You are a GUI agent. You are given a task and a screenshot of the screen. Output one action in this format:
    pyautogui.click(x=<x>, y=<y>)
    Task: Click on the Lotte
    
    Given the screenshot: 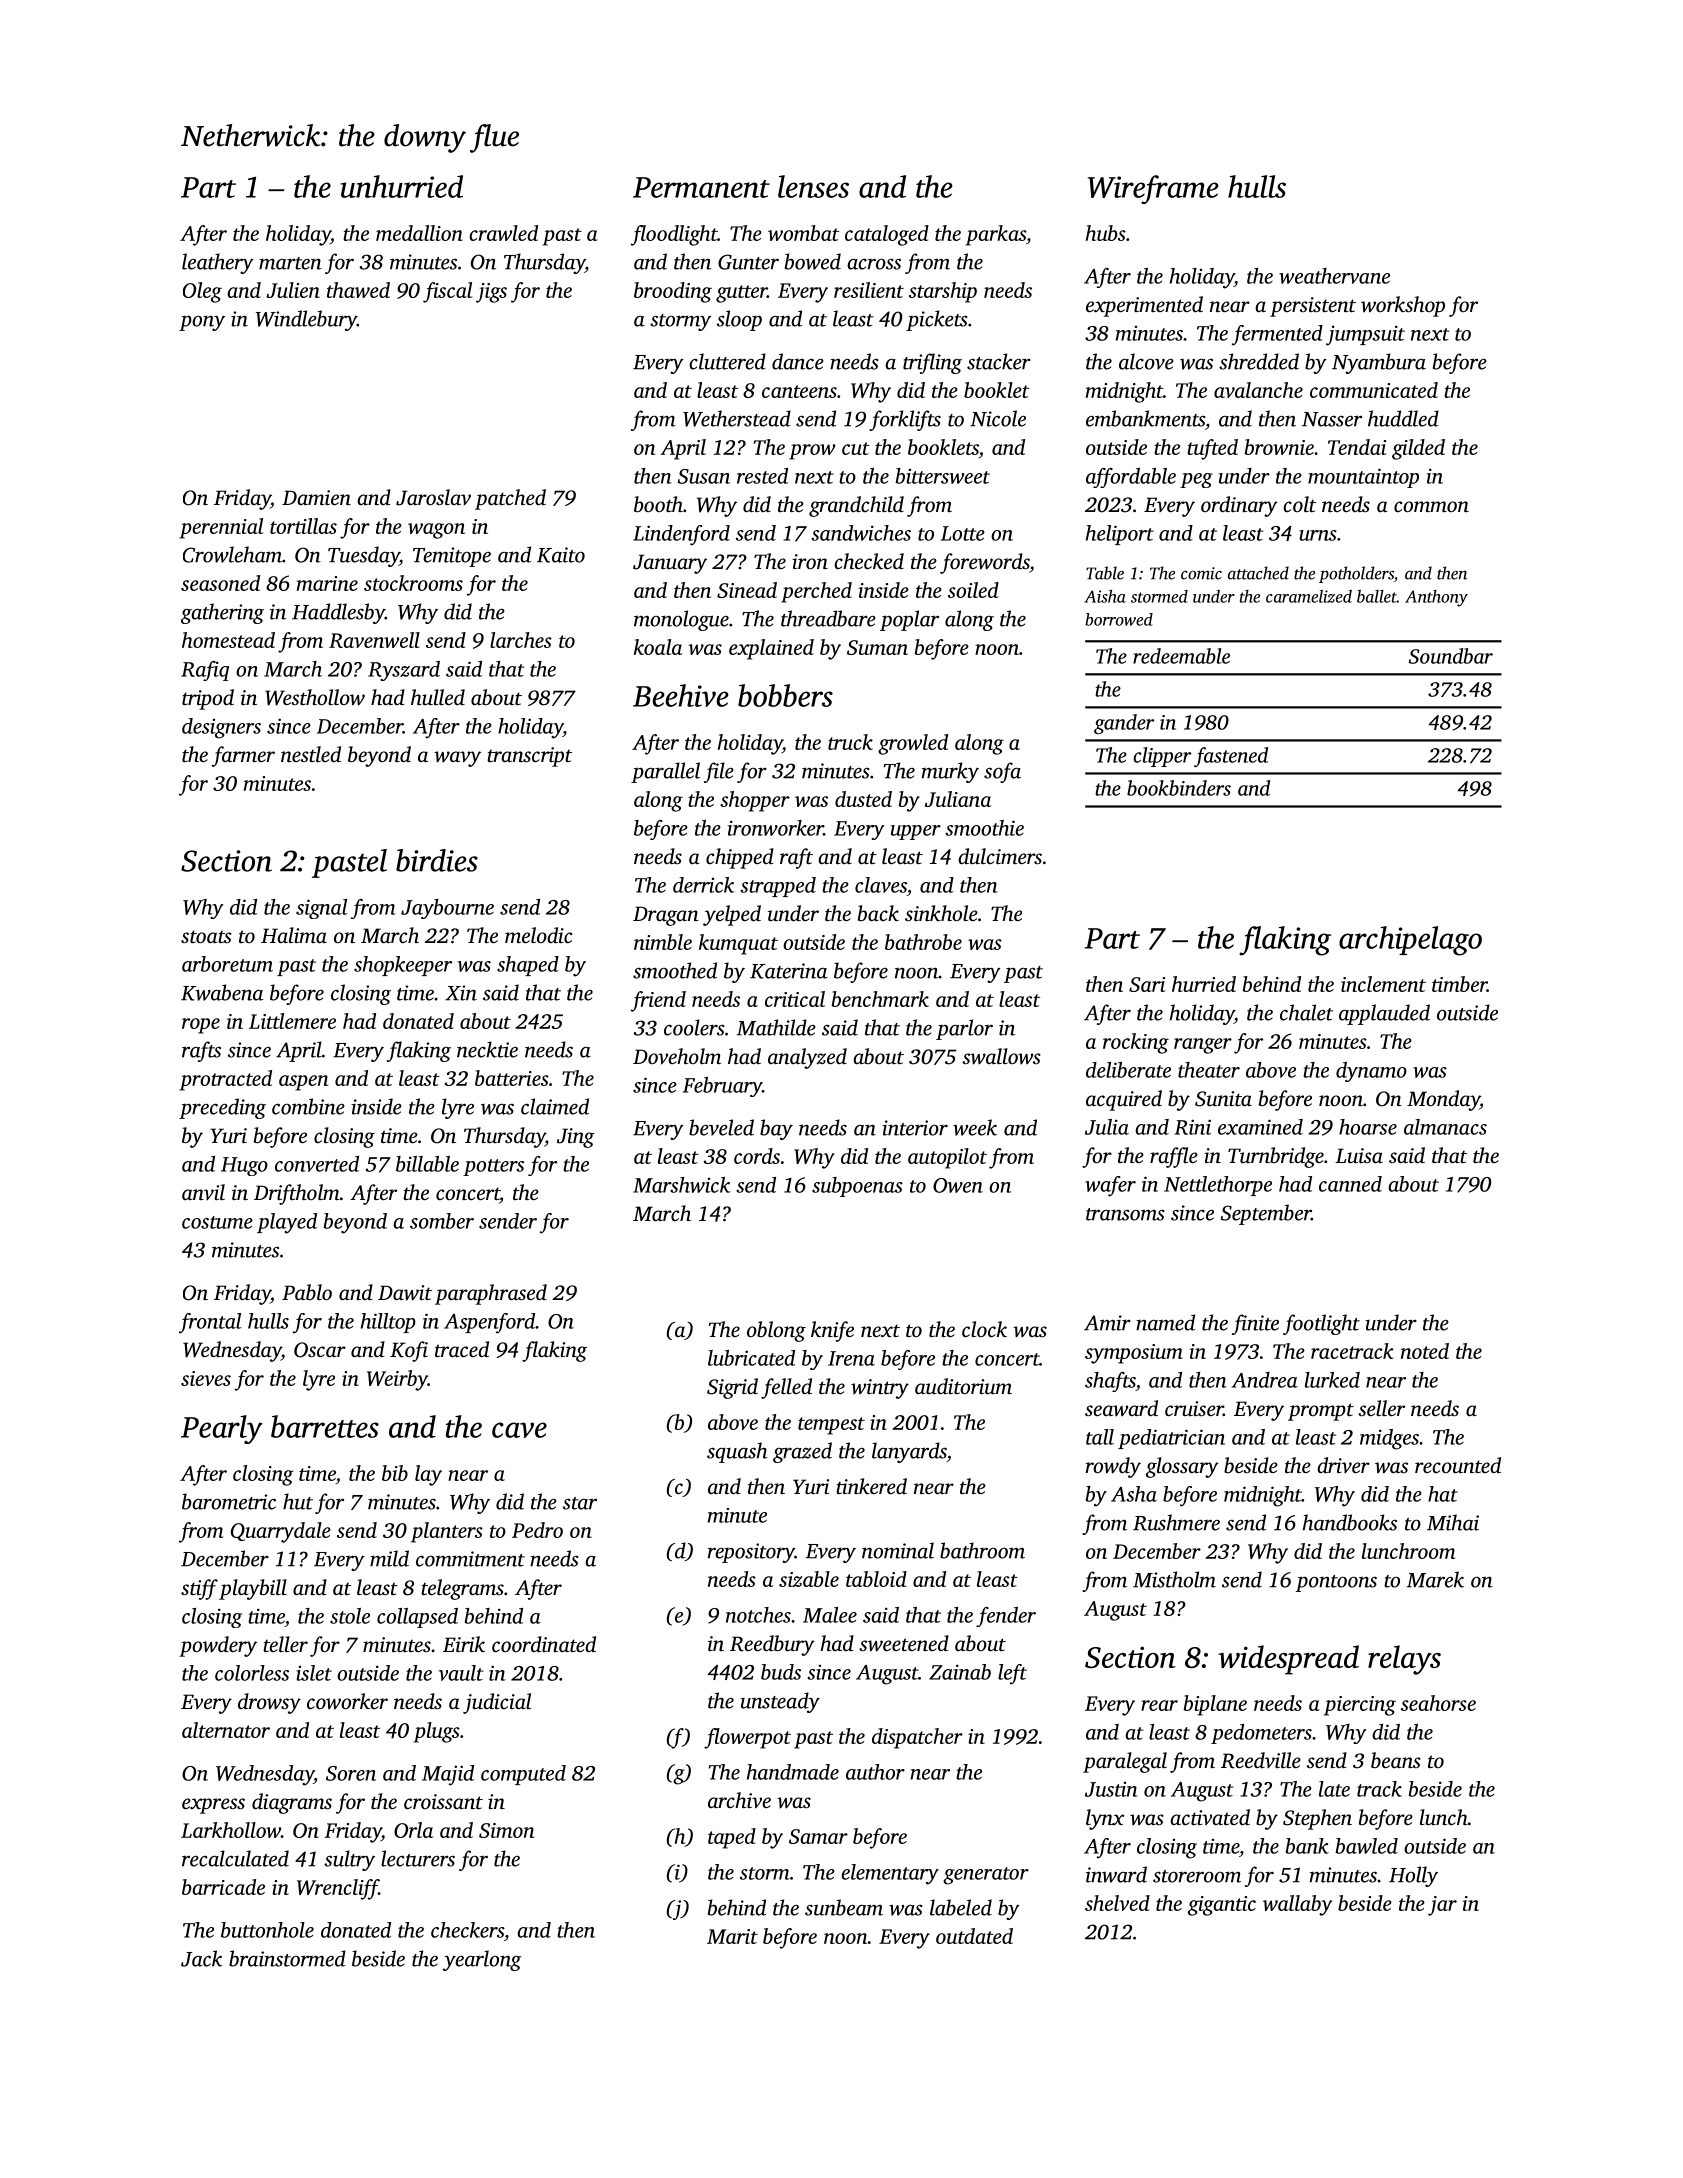 What is the action you would take?
    pyautogui.click(x=963, y=533)
